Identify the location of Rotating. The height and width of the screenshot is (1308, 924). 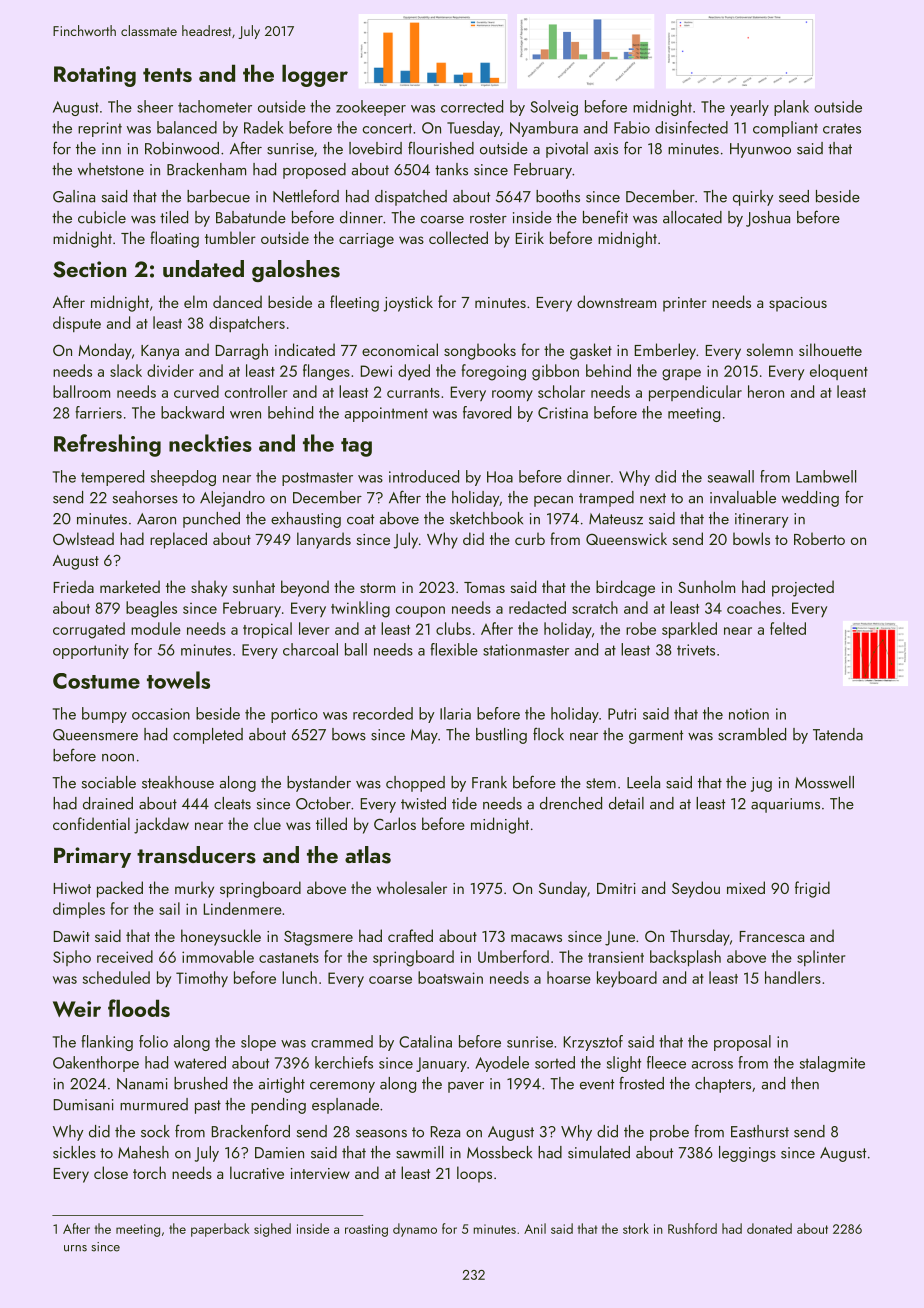
(95, 76).
